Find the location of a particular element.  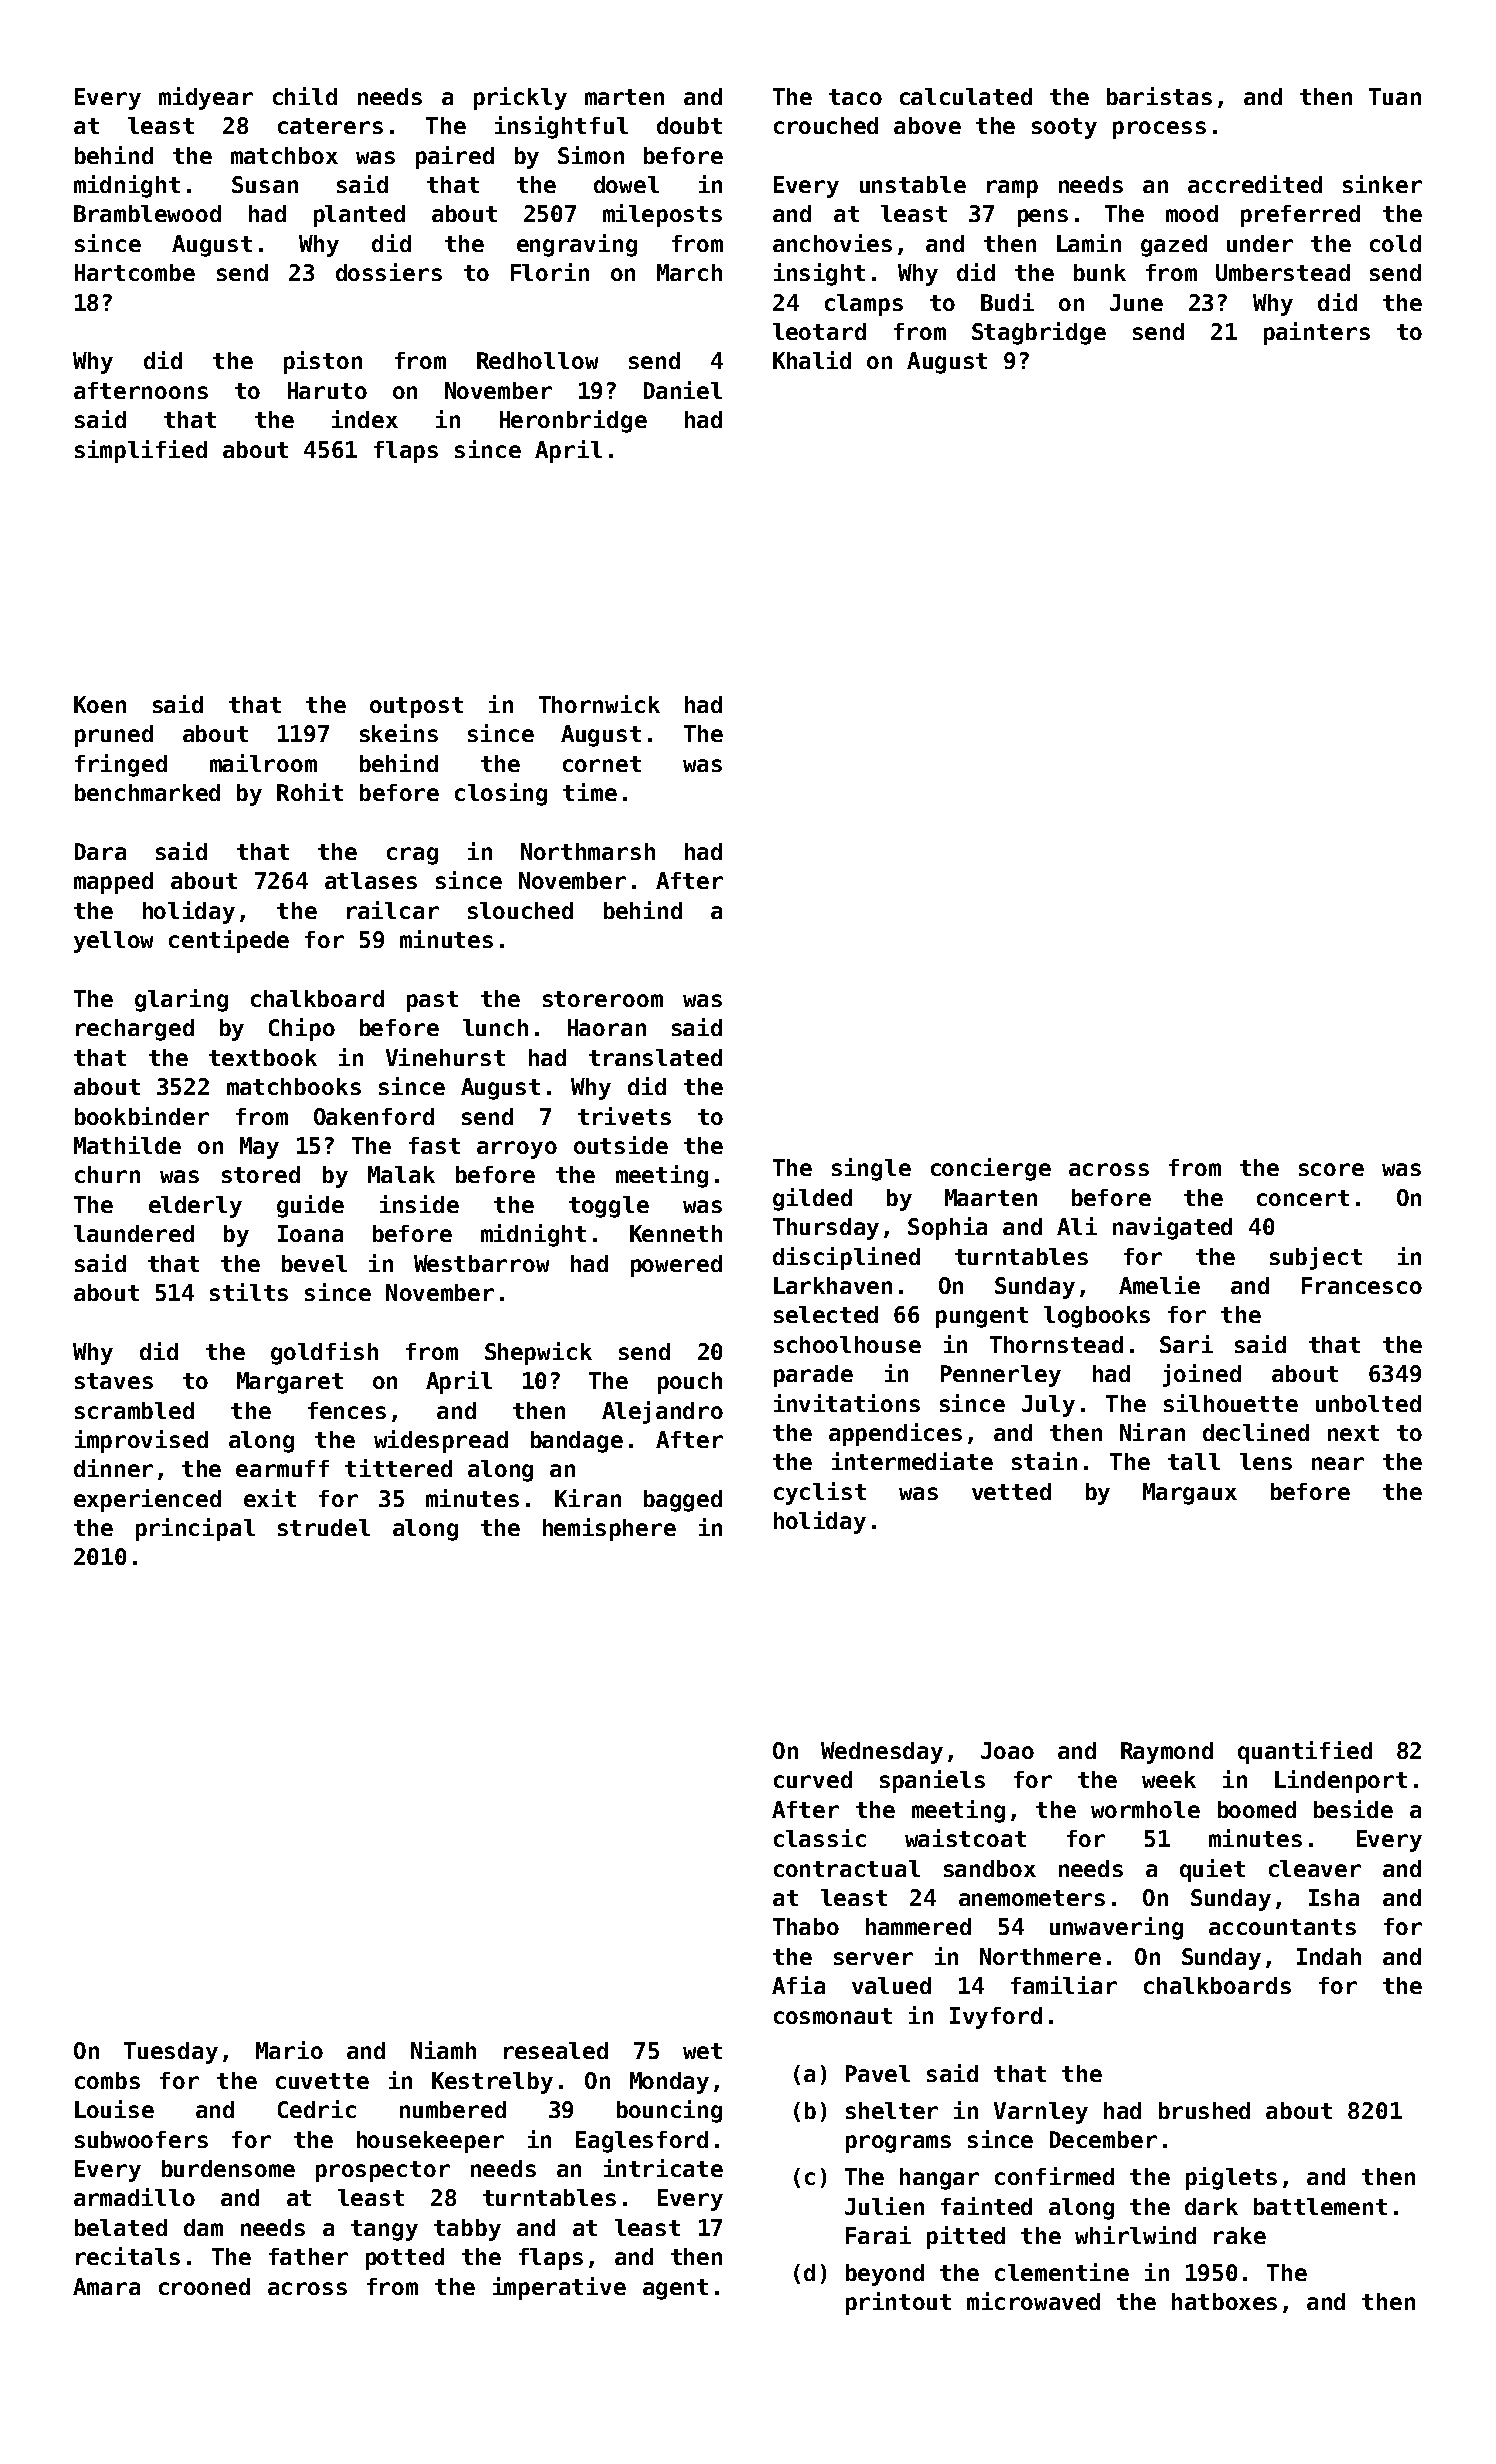

mileposts is located at coordinates (662, 215).
